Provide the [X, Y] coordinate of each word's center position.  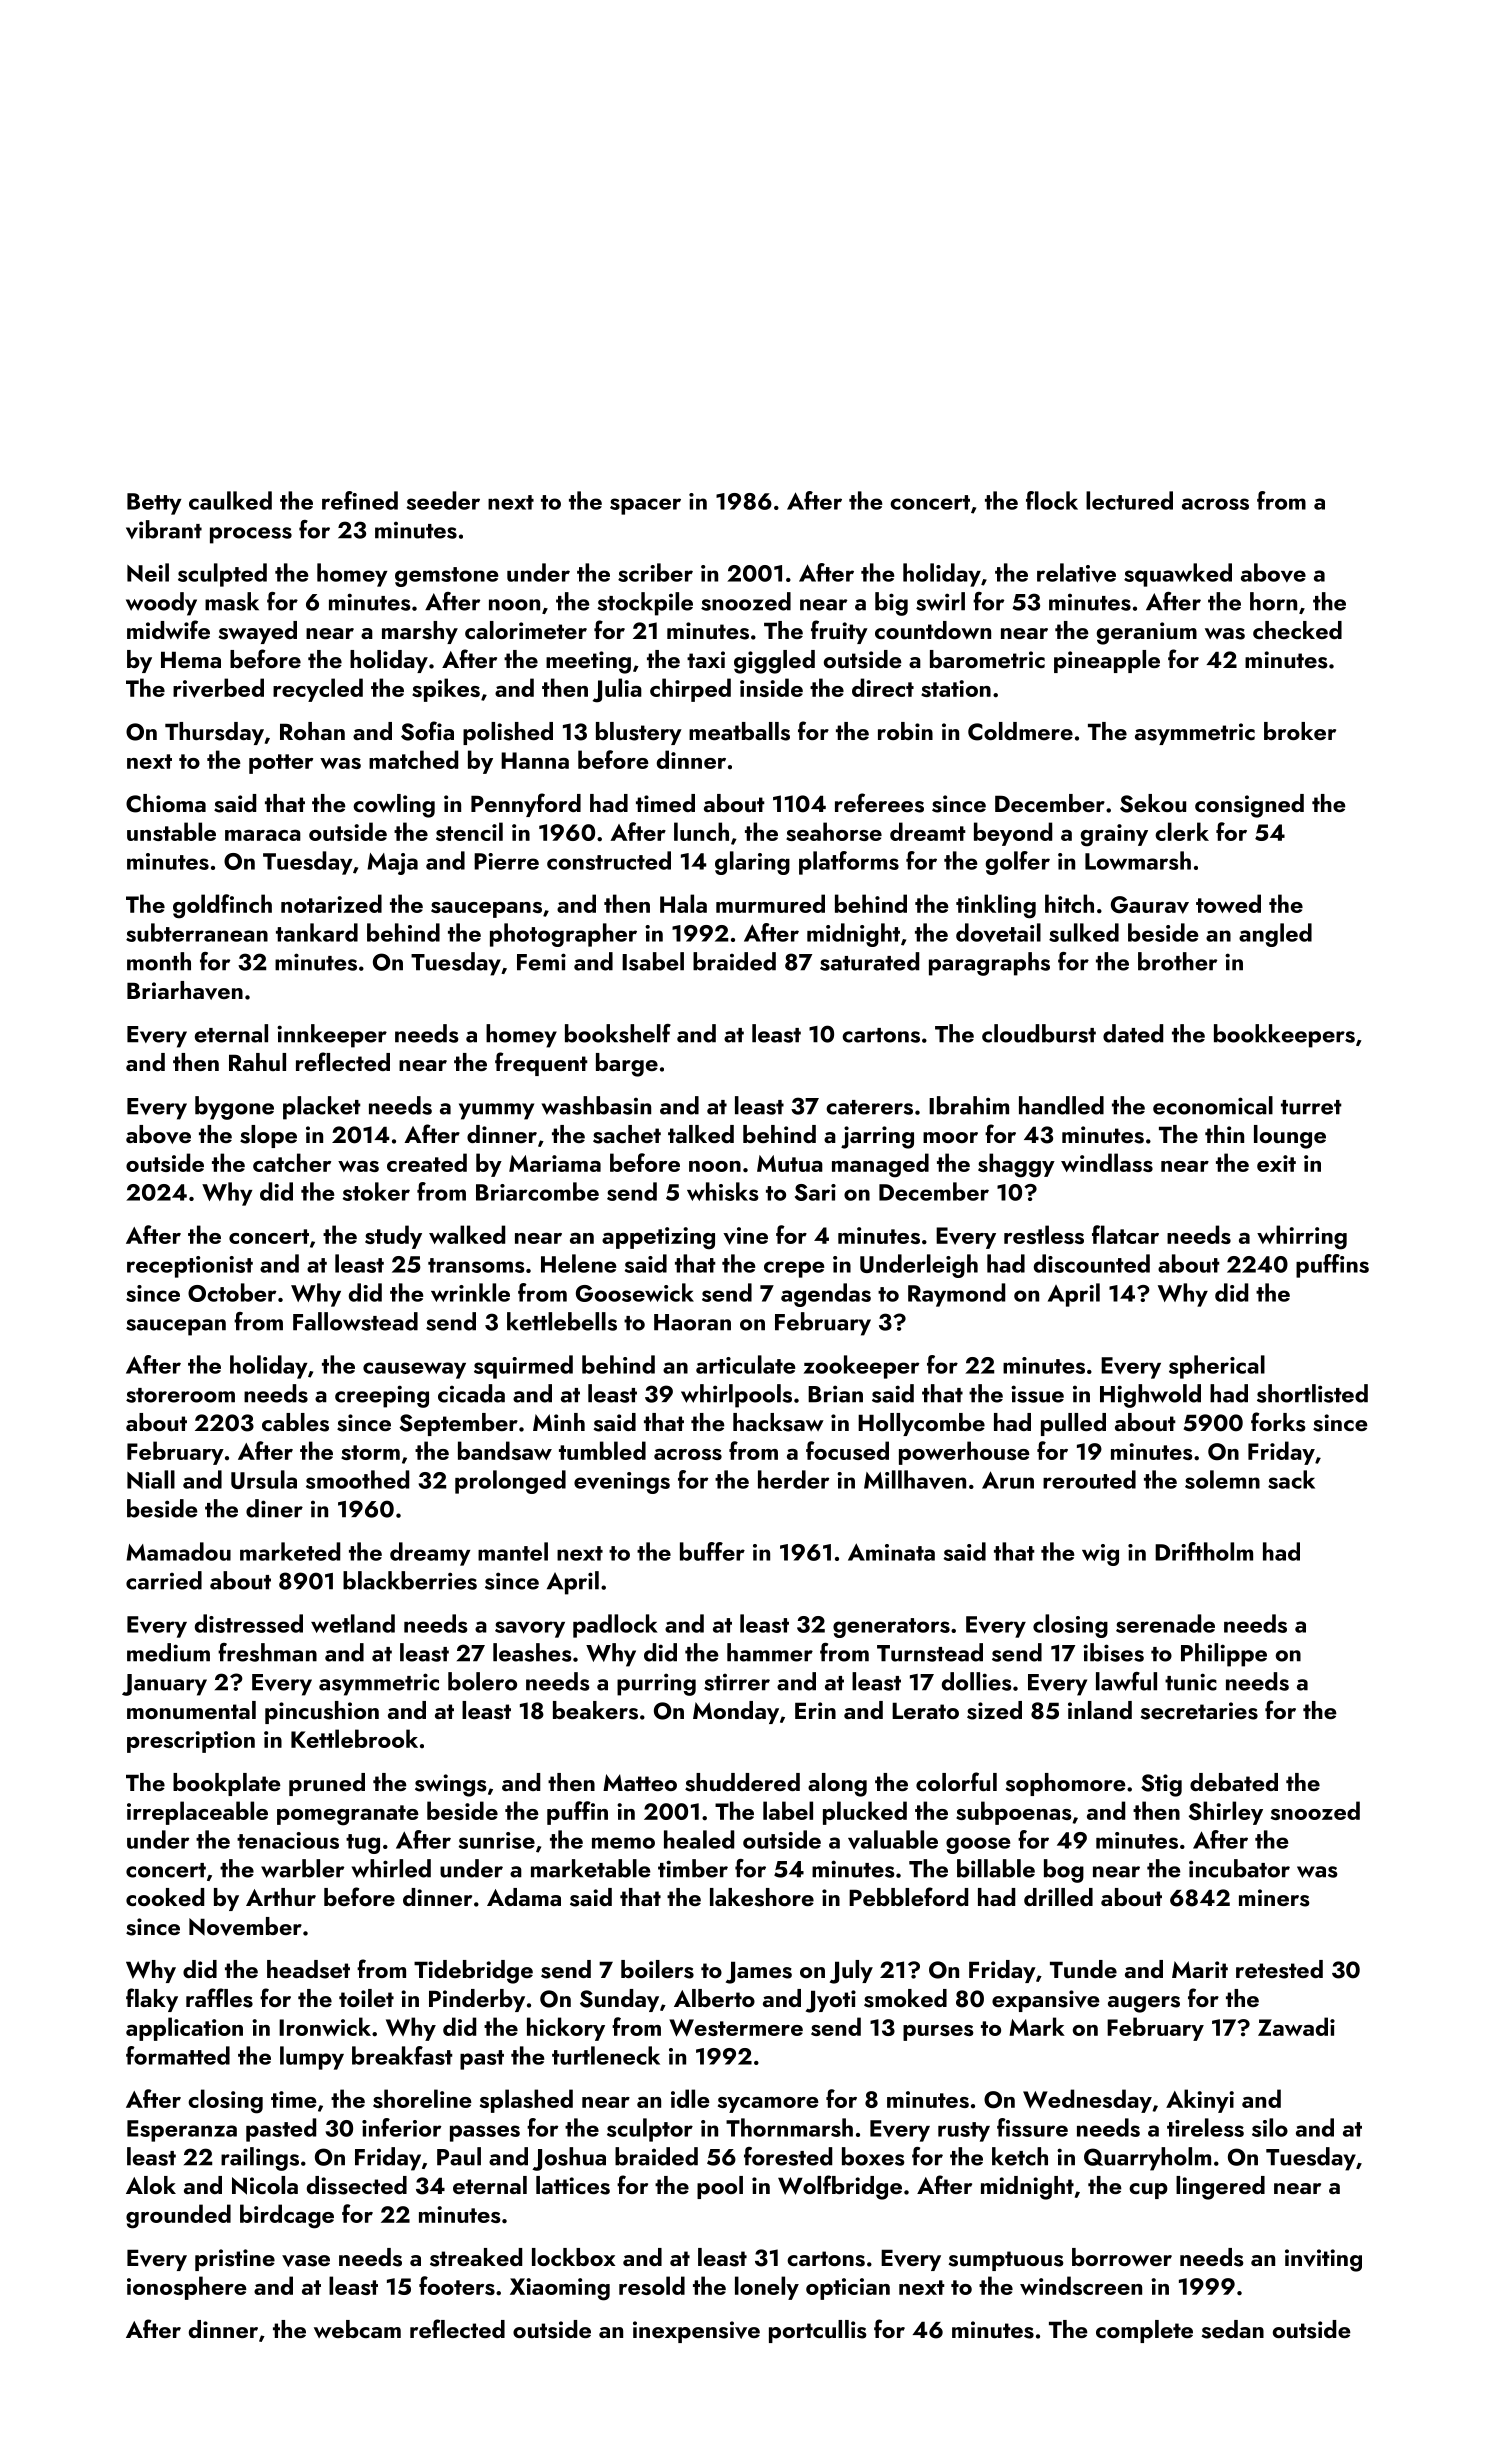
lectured [1129, 500]
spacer [645, 506]
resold [652, 2285]
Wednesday [1087, 2101]
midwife [168, 629]
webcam [357, 2329]
